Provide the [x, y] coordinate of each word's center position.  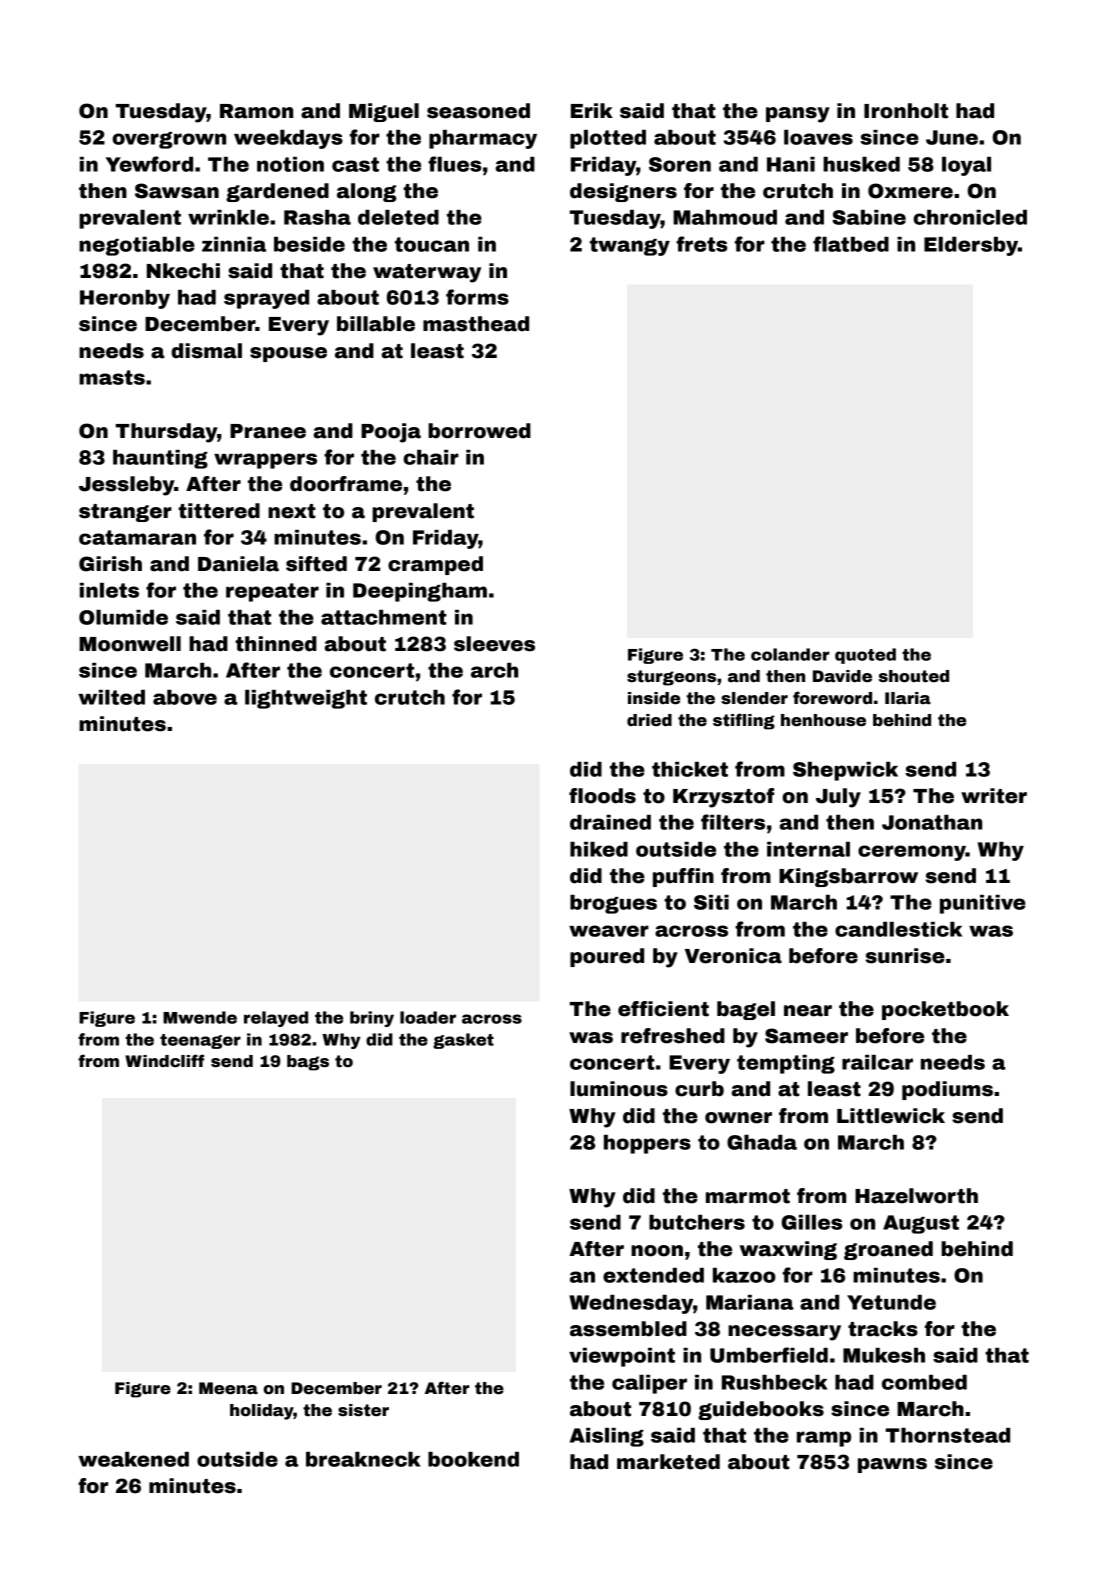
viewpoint [622, 1357]
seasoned [478, 111]
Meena [228, 1388]
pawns [892, 1465]
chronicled [970, 217]
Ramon [256, 111]
